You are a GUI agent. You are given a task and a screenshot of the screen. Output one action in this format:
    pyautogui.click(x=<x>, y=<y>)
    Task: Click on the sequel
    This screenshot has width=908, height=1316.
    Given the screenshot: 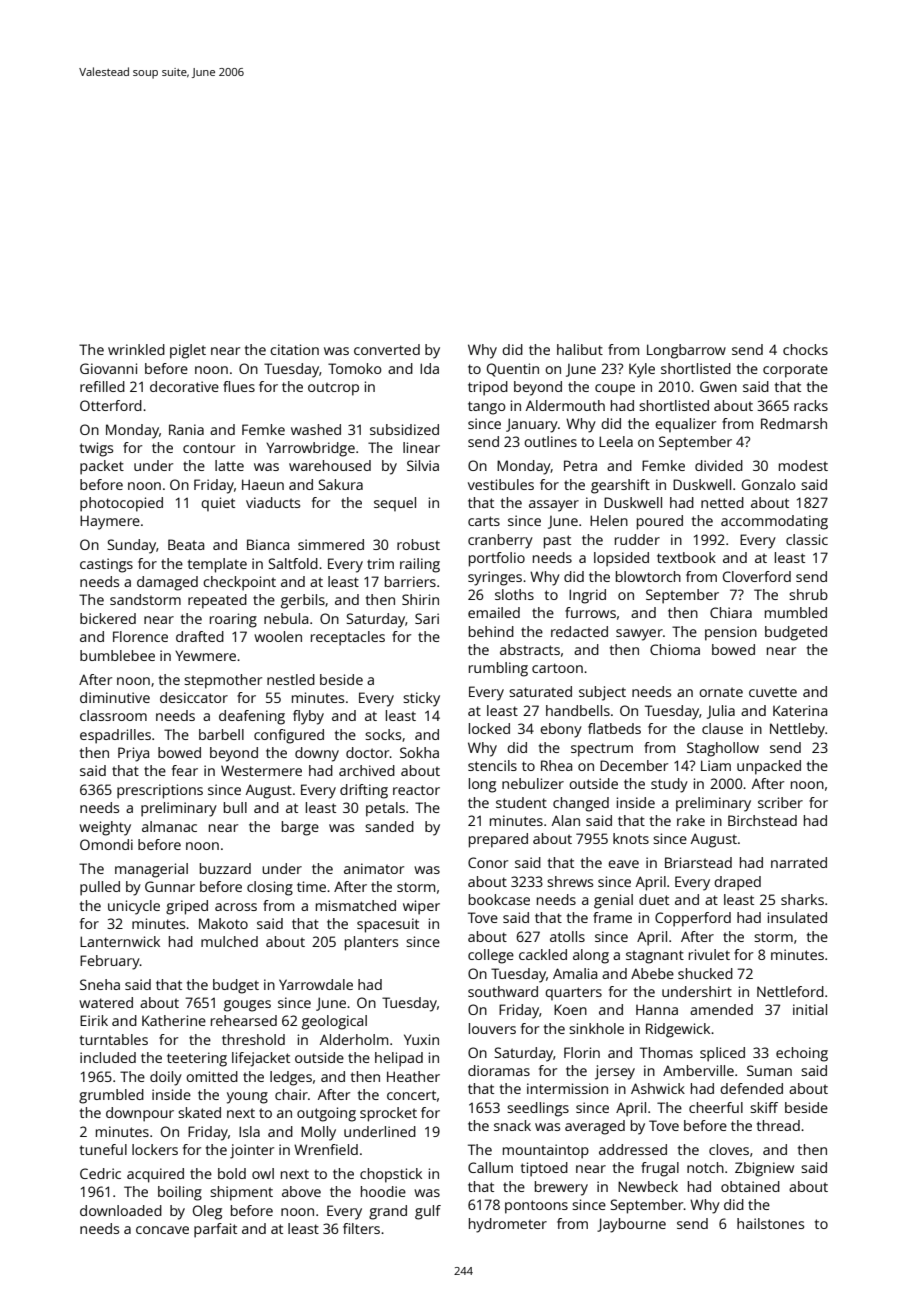 What is the action you would take?
    pyautogui.click(x=395, y=504)
